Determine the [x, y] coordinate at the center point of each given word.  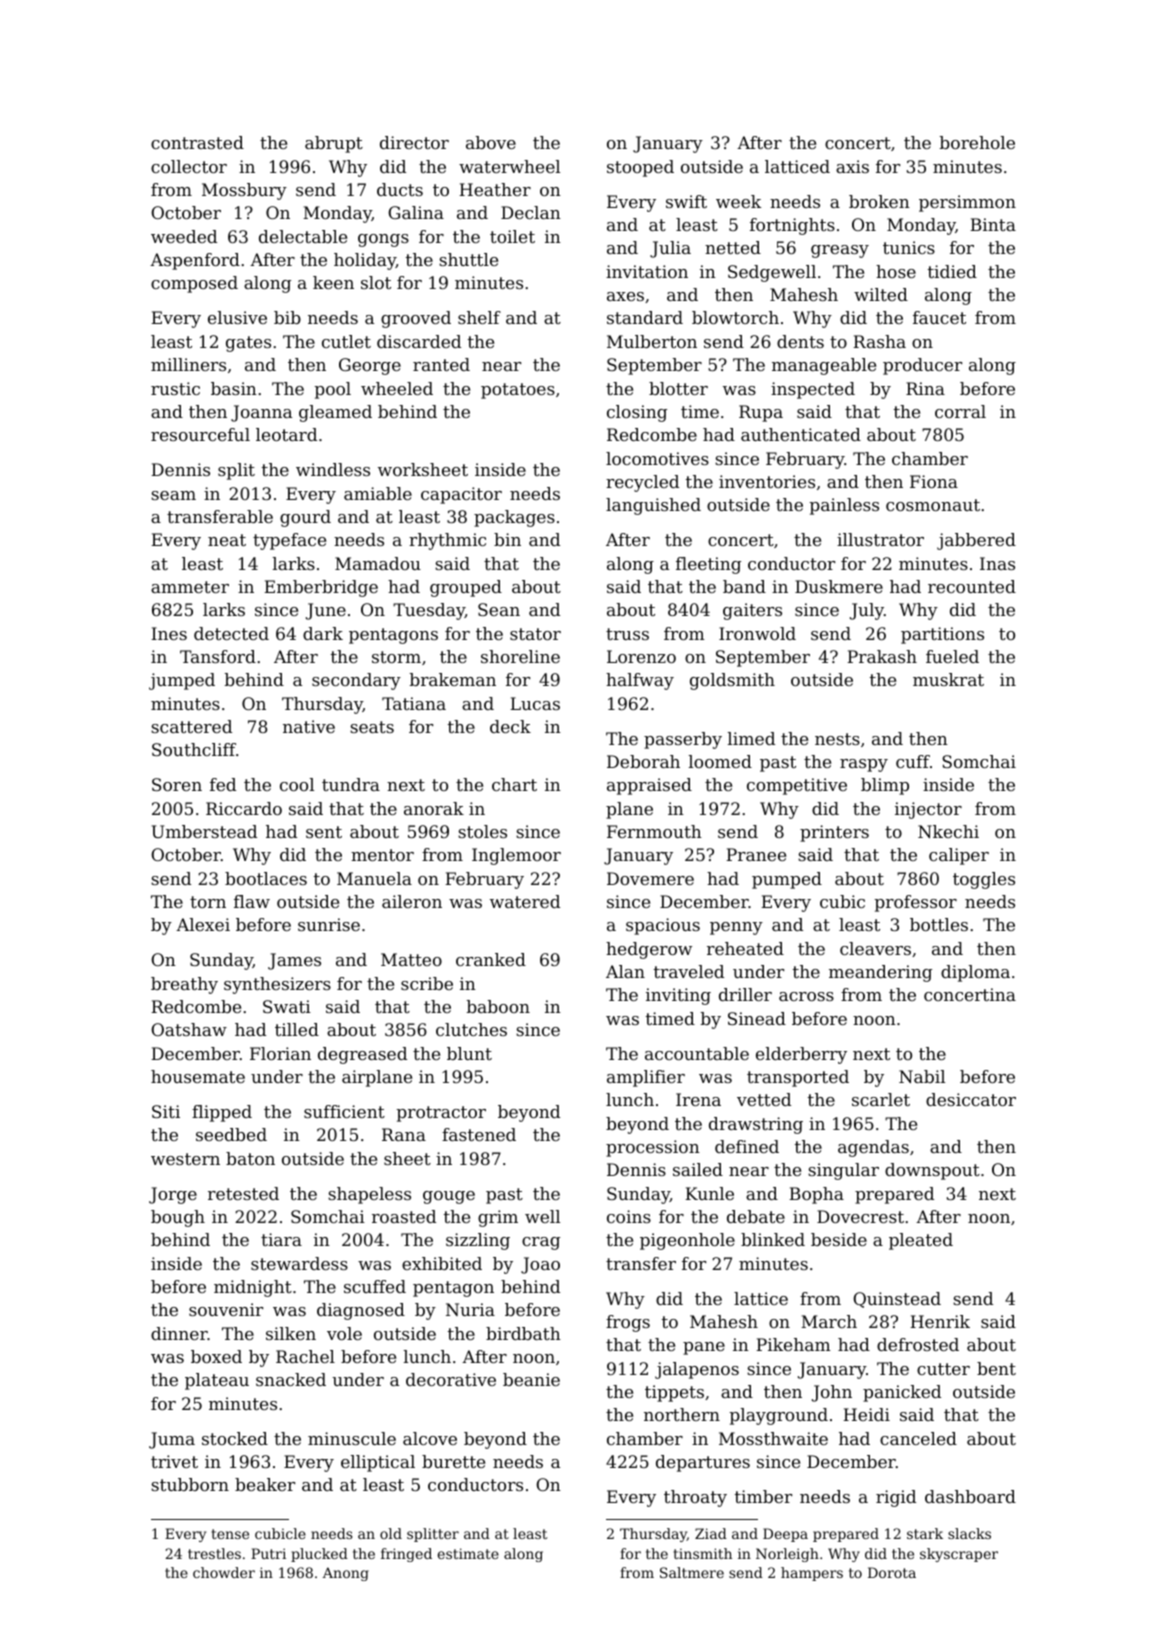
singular [843, 1171]
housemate [198, 1076]
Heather [495, 189]
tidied [952, 271]
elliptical [378, 1463]
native [309, 726]
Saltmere [692, 1572]
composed [194, 284]
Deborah [643, 761]
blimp [885, 786]
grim [498, 1218]
